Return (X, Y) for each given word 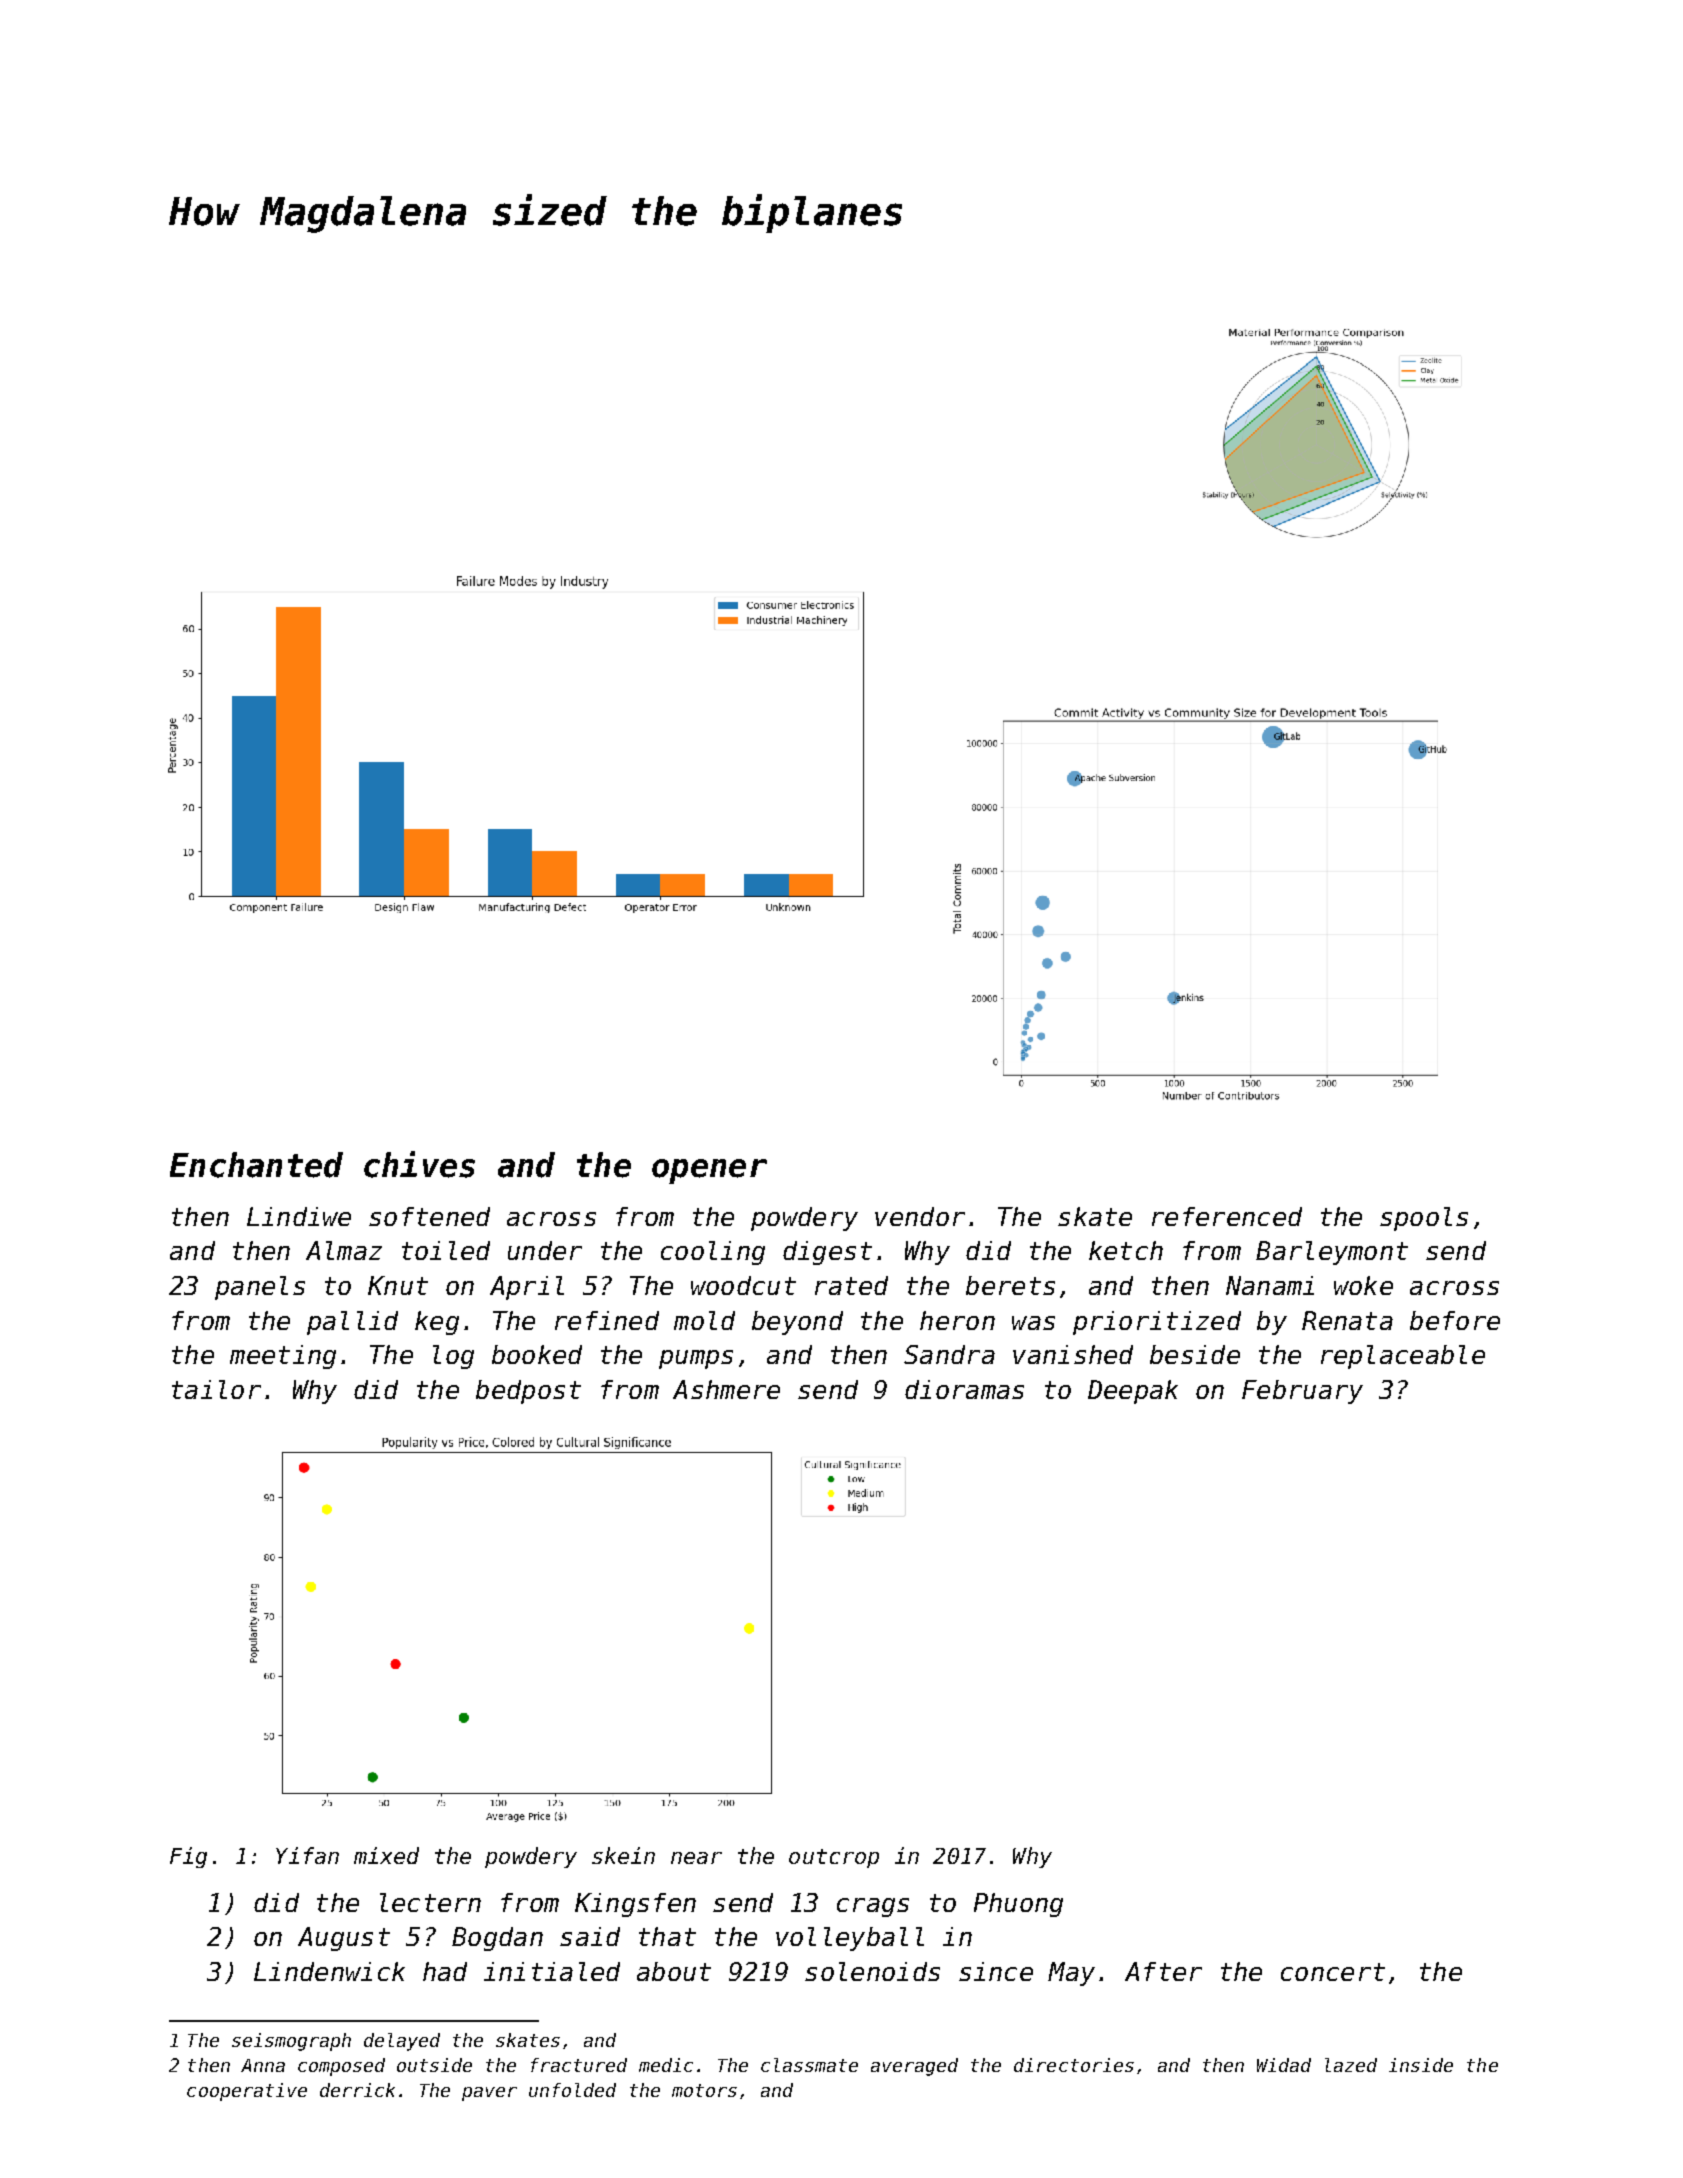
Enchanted (256, 1165)
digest (827, 1253)
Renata (1347, 1320)
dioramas (964, 1389)
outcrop (834, 1858)
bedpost (528, 1392)
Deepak (1133, 1392)
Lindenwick (329, 1971)
